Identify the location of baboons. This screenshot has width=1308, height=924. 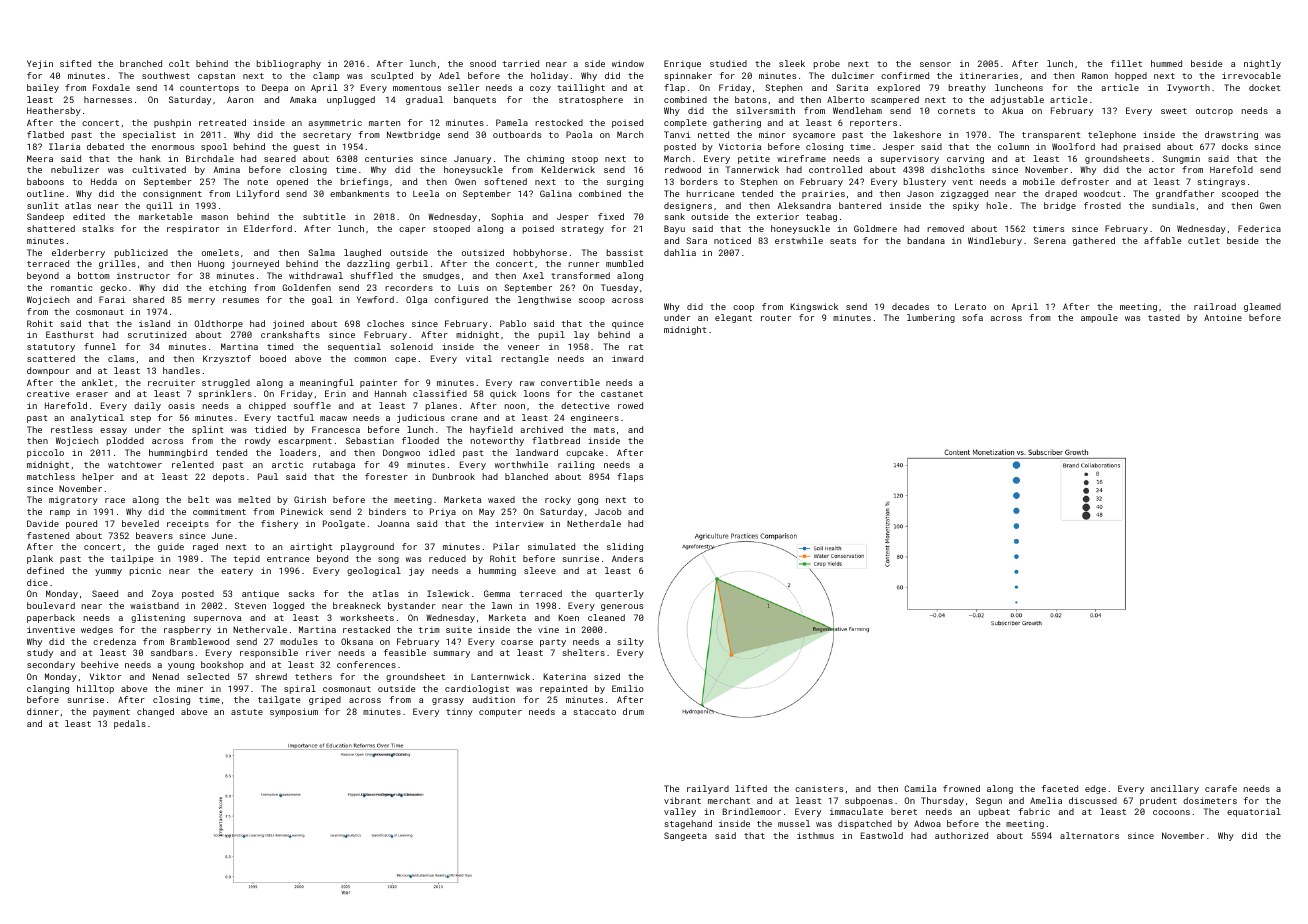
(45, 181).
